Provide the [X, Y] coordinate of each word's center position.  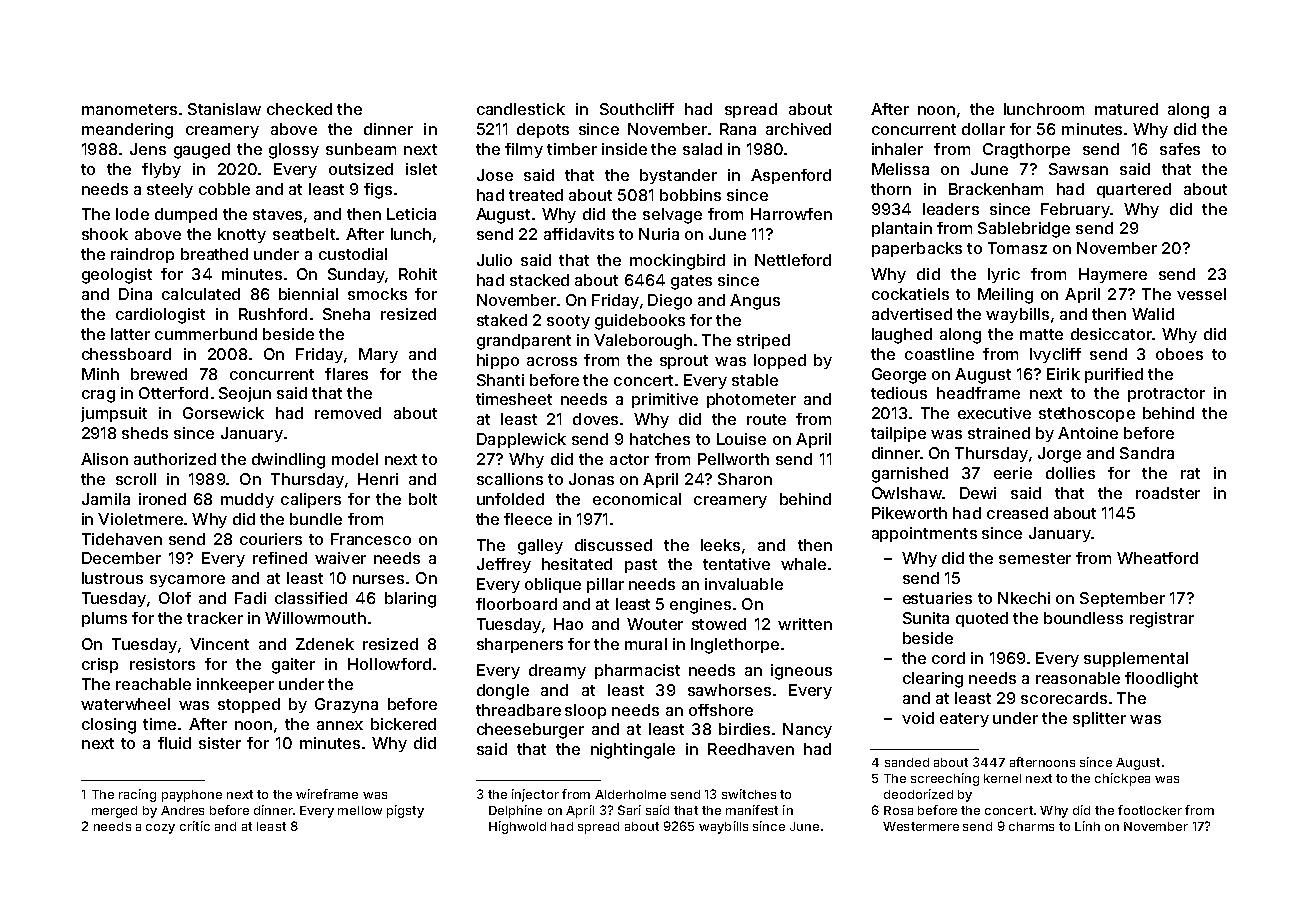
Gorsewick [223, 413]
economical [637, 499]
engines [700, 606]
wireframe [327, 794]
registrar [1162, 620]
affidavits [579, 234]
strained [999, 433]
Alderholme [630, 794]
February [1075, 210]
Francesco [371, 539]
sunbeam [361, 149]
